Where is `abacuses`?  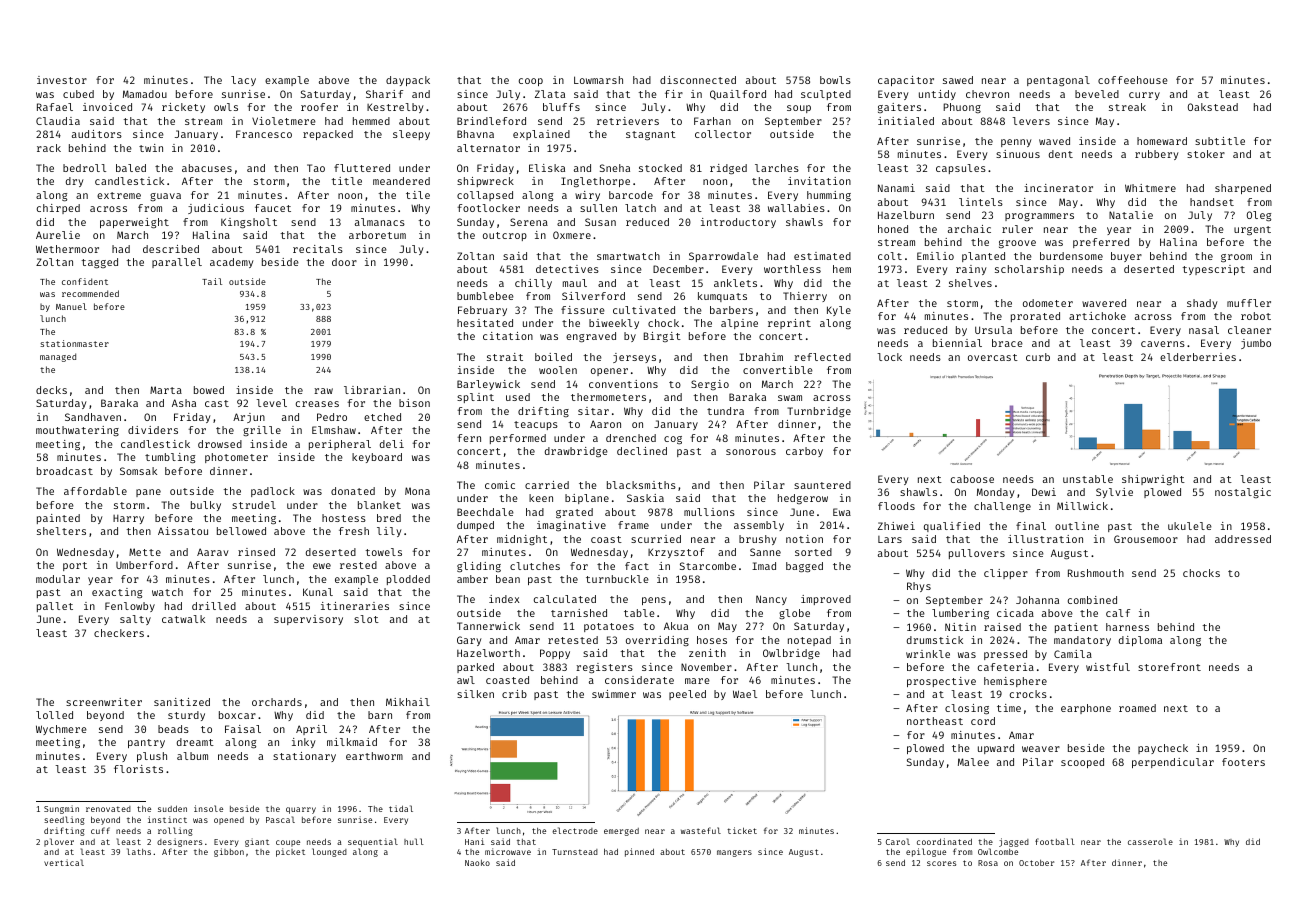 abacuses is located at coordinates (207, 168).
